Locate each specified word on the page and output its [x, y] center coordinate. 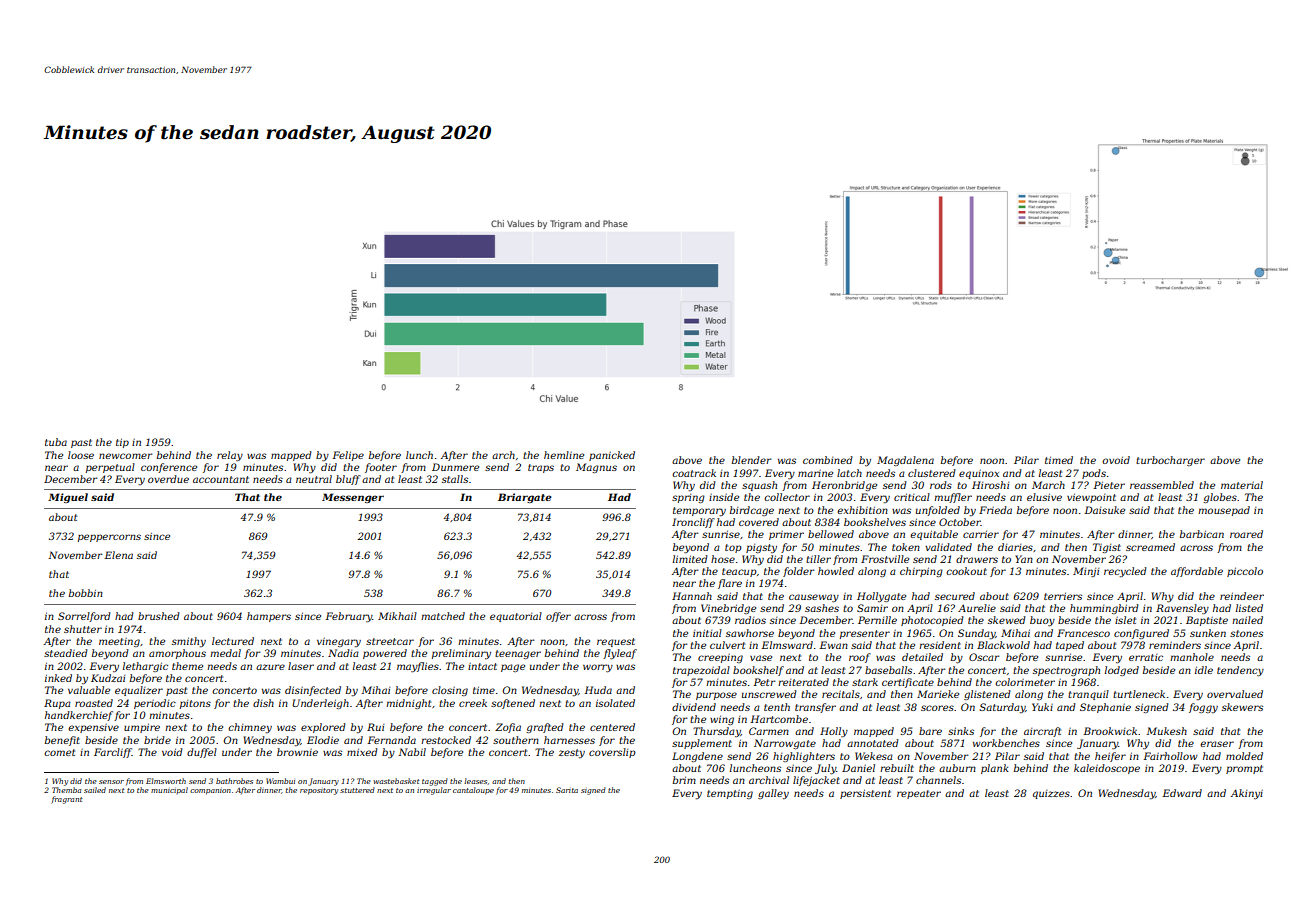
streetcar [390, 641]
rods [941, 485]
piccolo [1245, 572]
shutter [83, 629]
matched [443, 616]
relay [230, 456]
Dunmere [455, 467]
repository [319, 791]
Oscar [984, 657]
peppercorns [109, 538]
